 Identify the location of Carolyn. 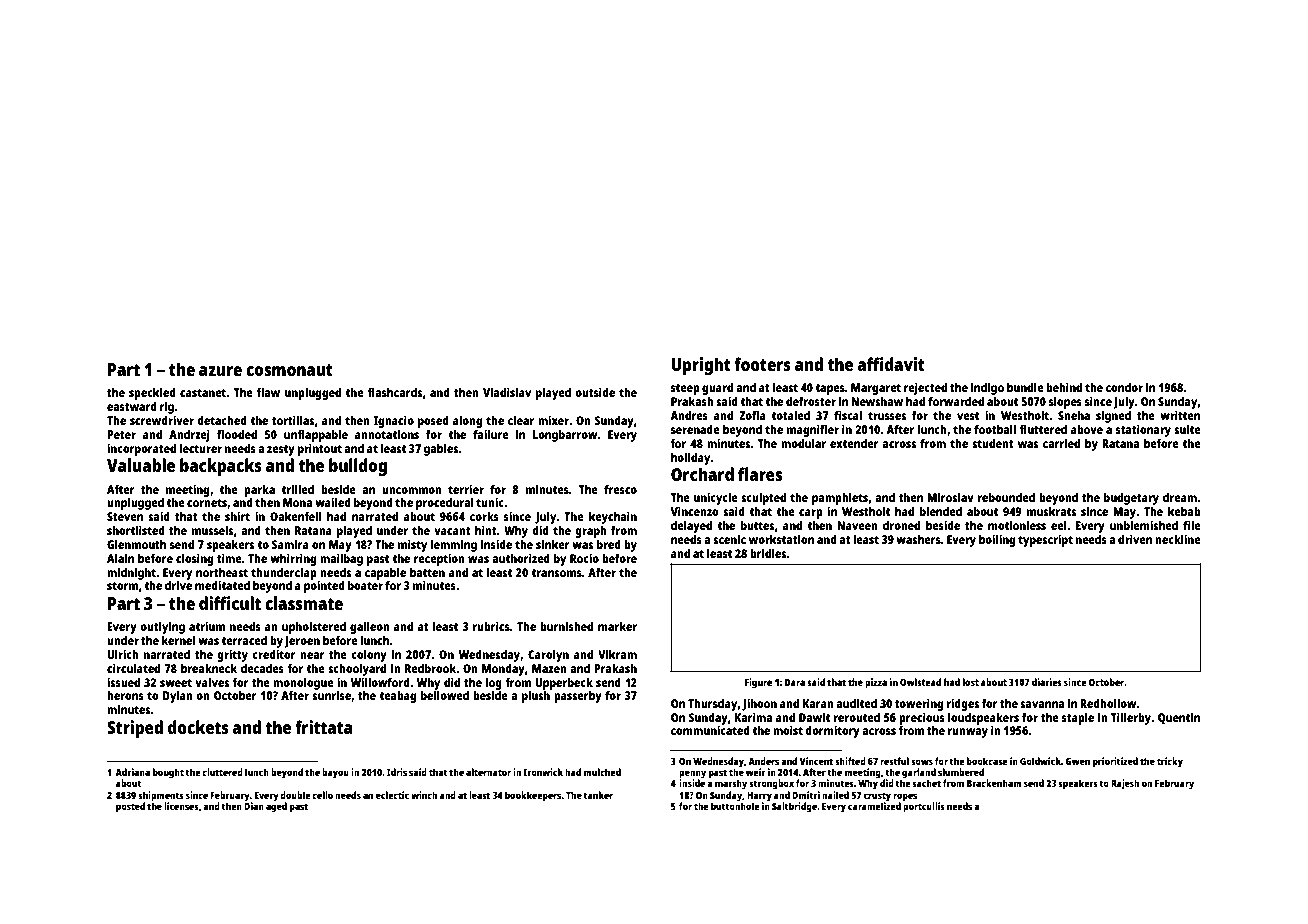
(548, 656).
